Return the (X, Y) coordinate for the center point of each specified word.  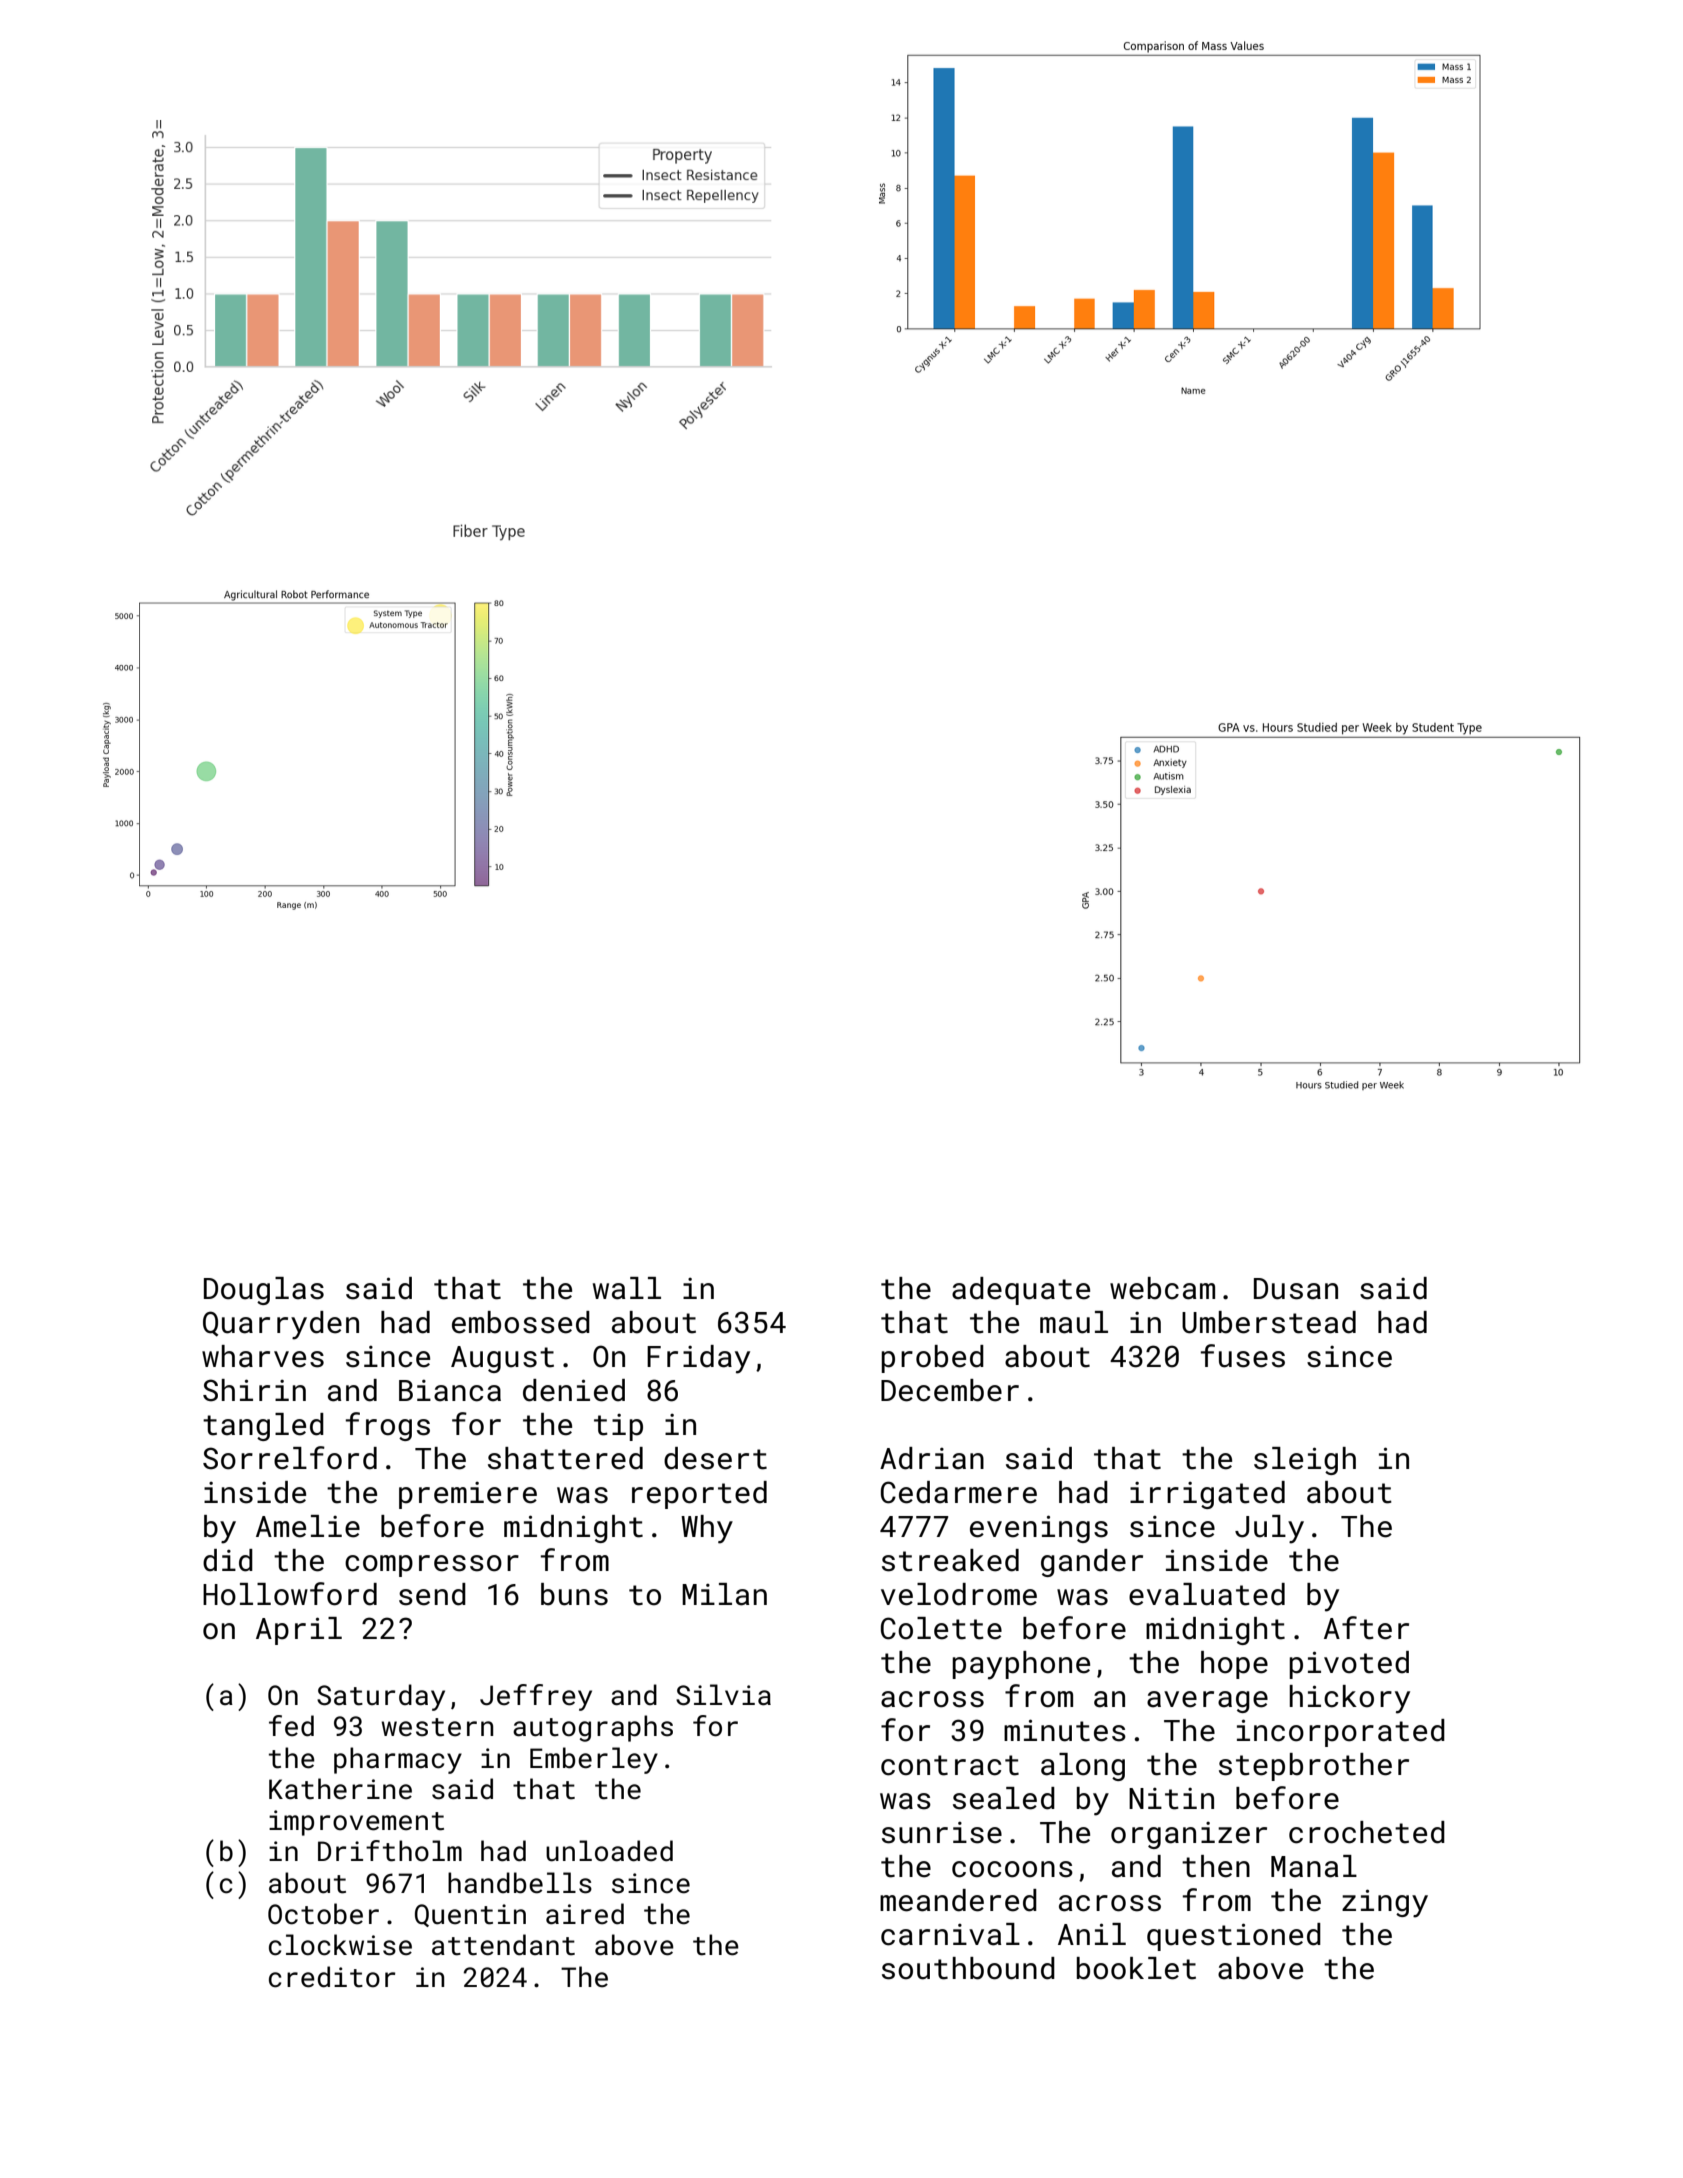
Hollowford (290, 1594)
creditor (332, 1977)
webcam (1162, 1288)
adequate (1021, 1291)
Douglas (264, 1291)
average (1207, 1702)
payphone (1021, 1665)
